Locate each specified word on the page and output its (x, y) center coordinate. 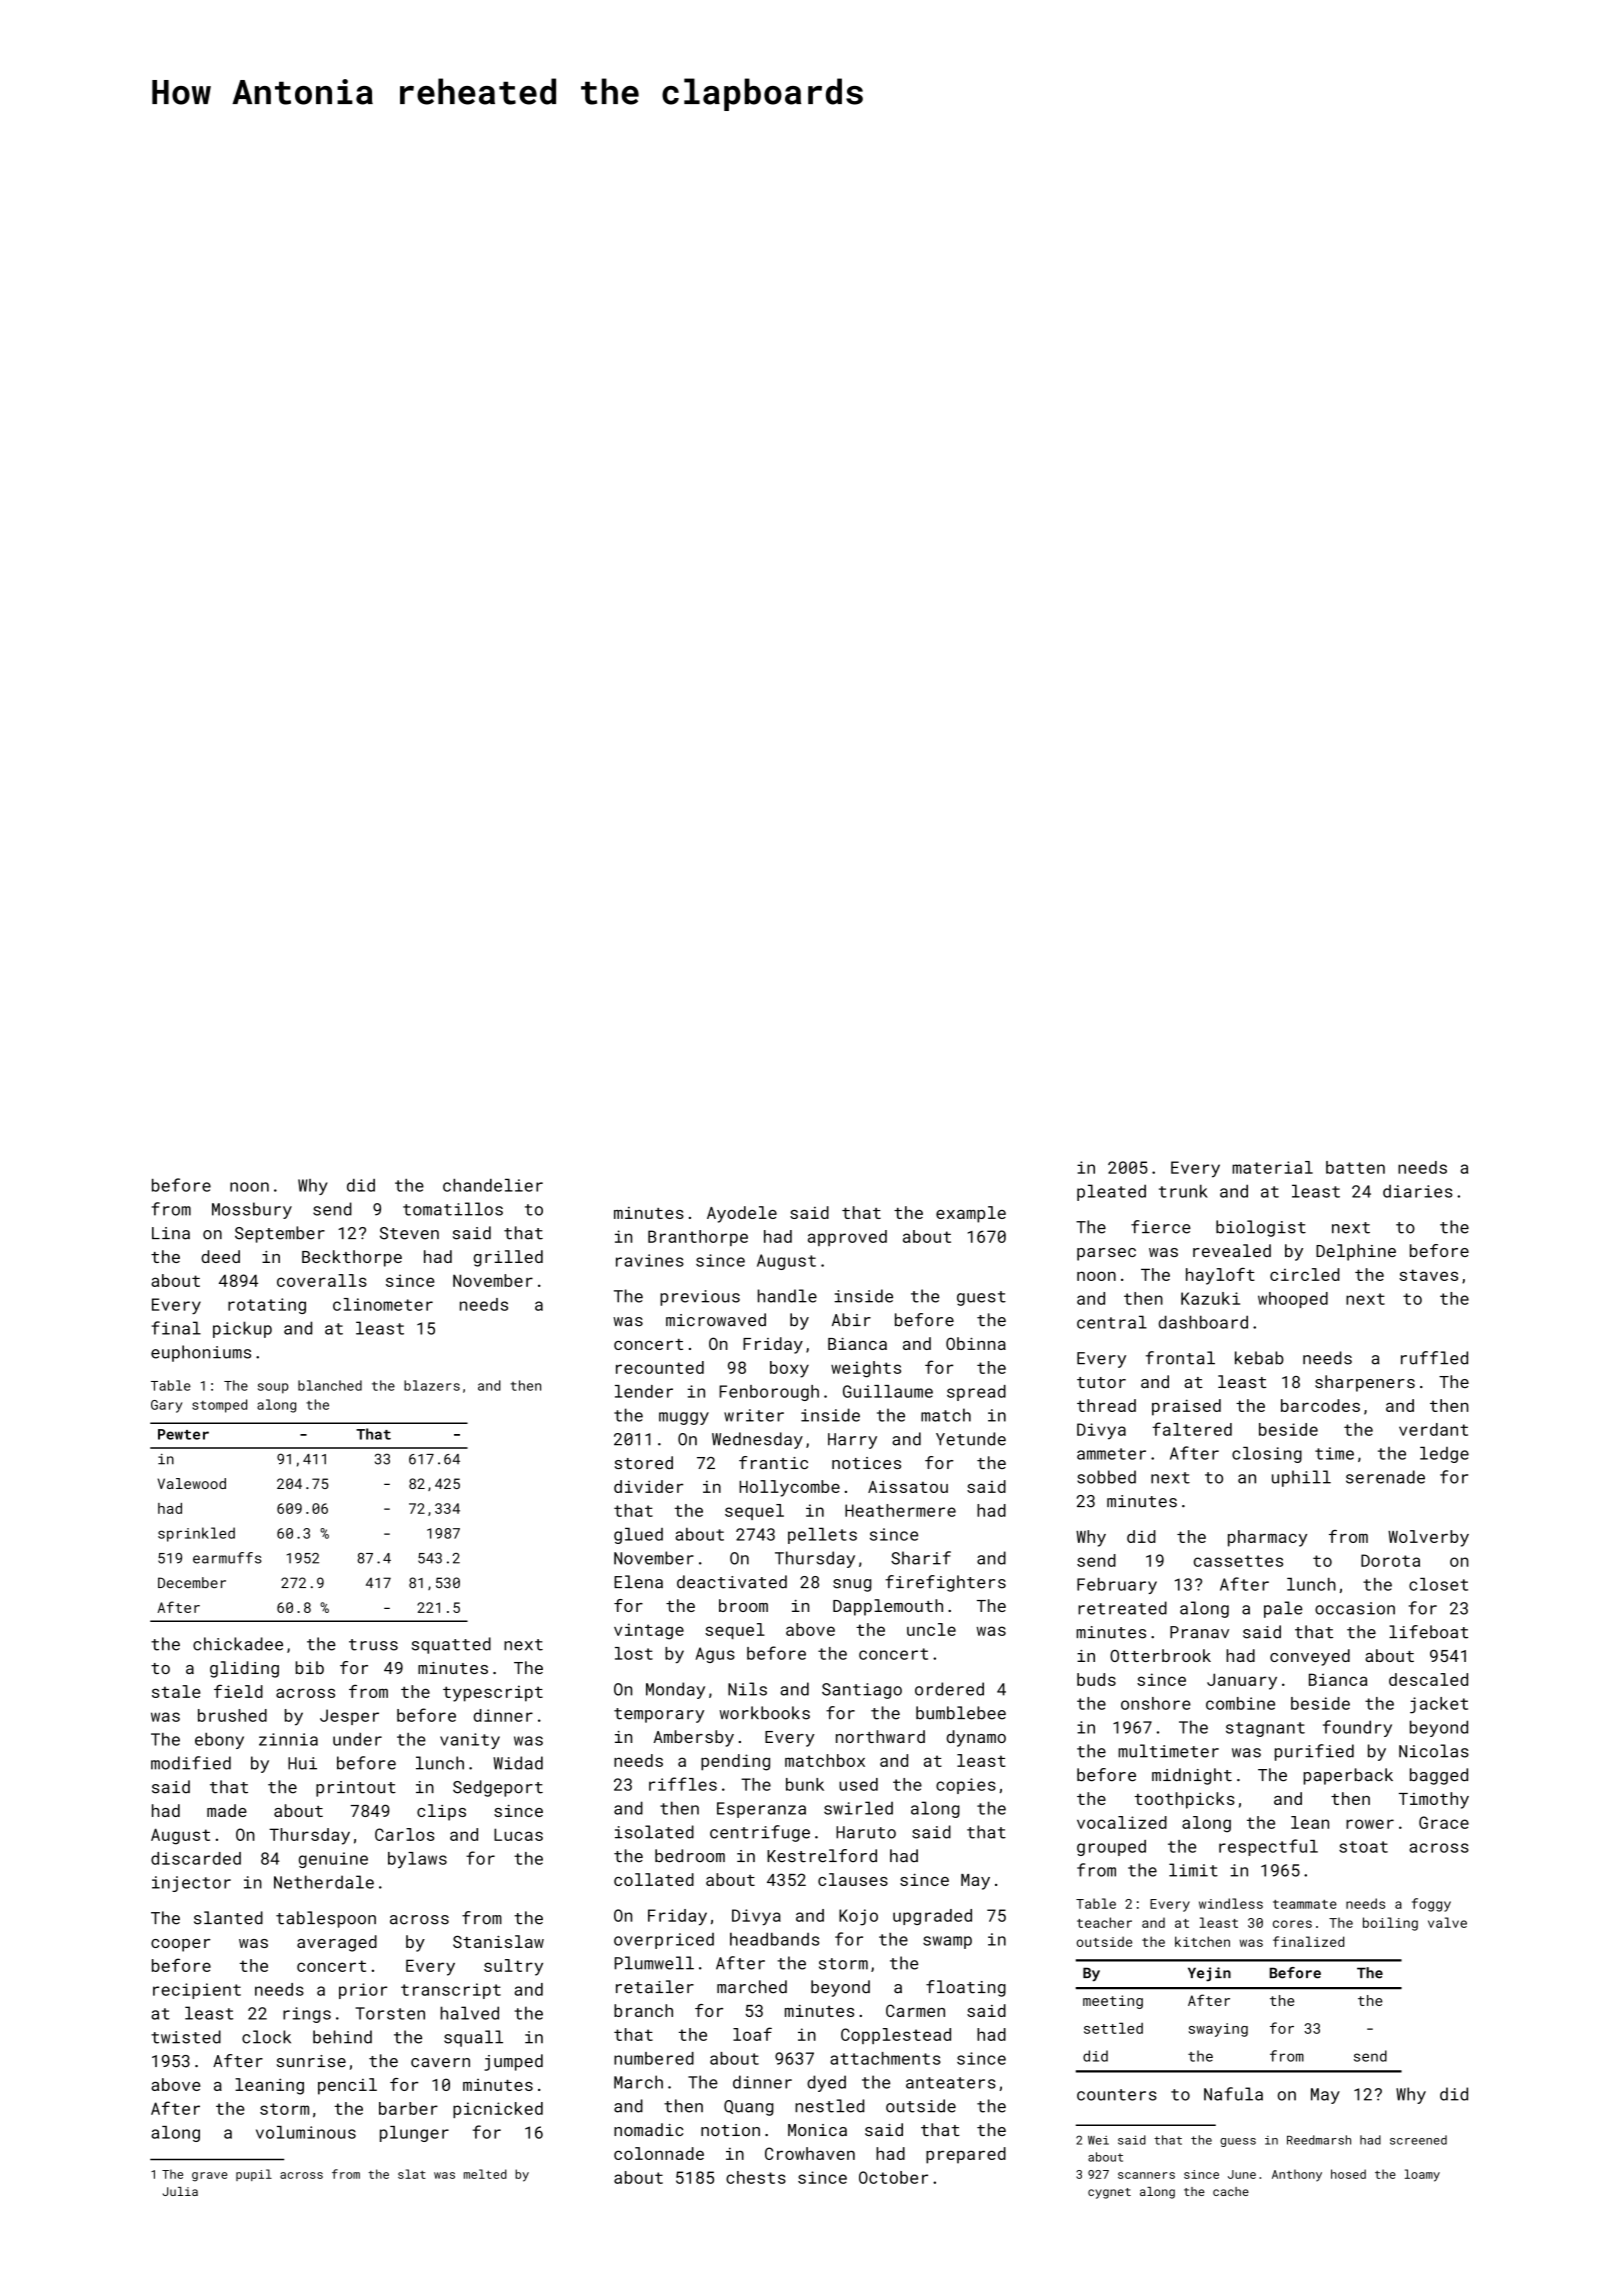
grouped (1111, 1848)
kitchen (1202, 1941)
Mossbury (252, 1210)
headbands (774, 1939)
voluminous (306, 2132)
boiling (1390, 1924)
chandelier (493, 1185)
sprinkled (196, 1534)
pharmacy (1267, 1538)
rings (307, 2015)
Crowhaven (810, 2153)
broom (743, 1605)
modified (191, 1763)
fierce (1161, 1227)
